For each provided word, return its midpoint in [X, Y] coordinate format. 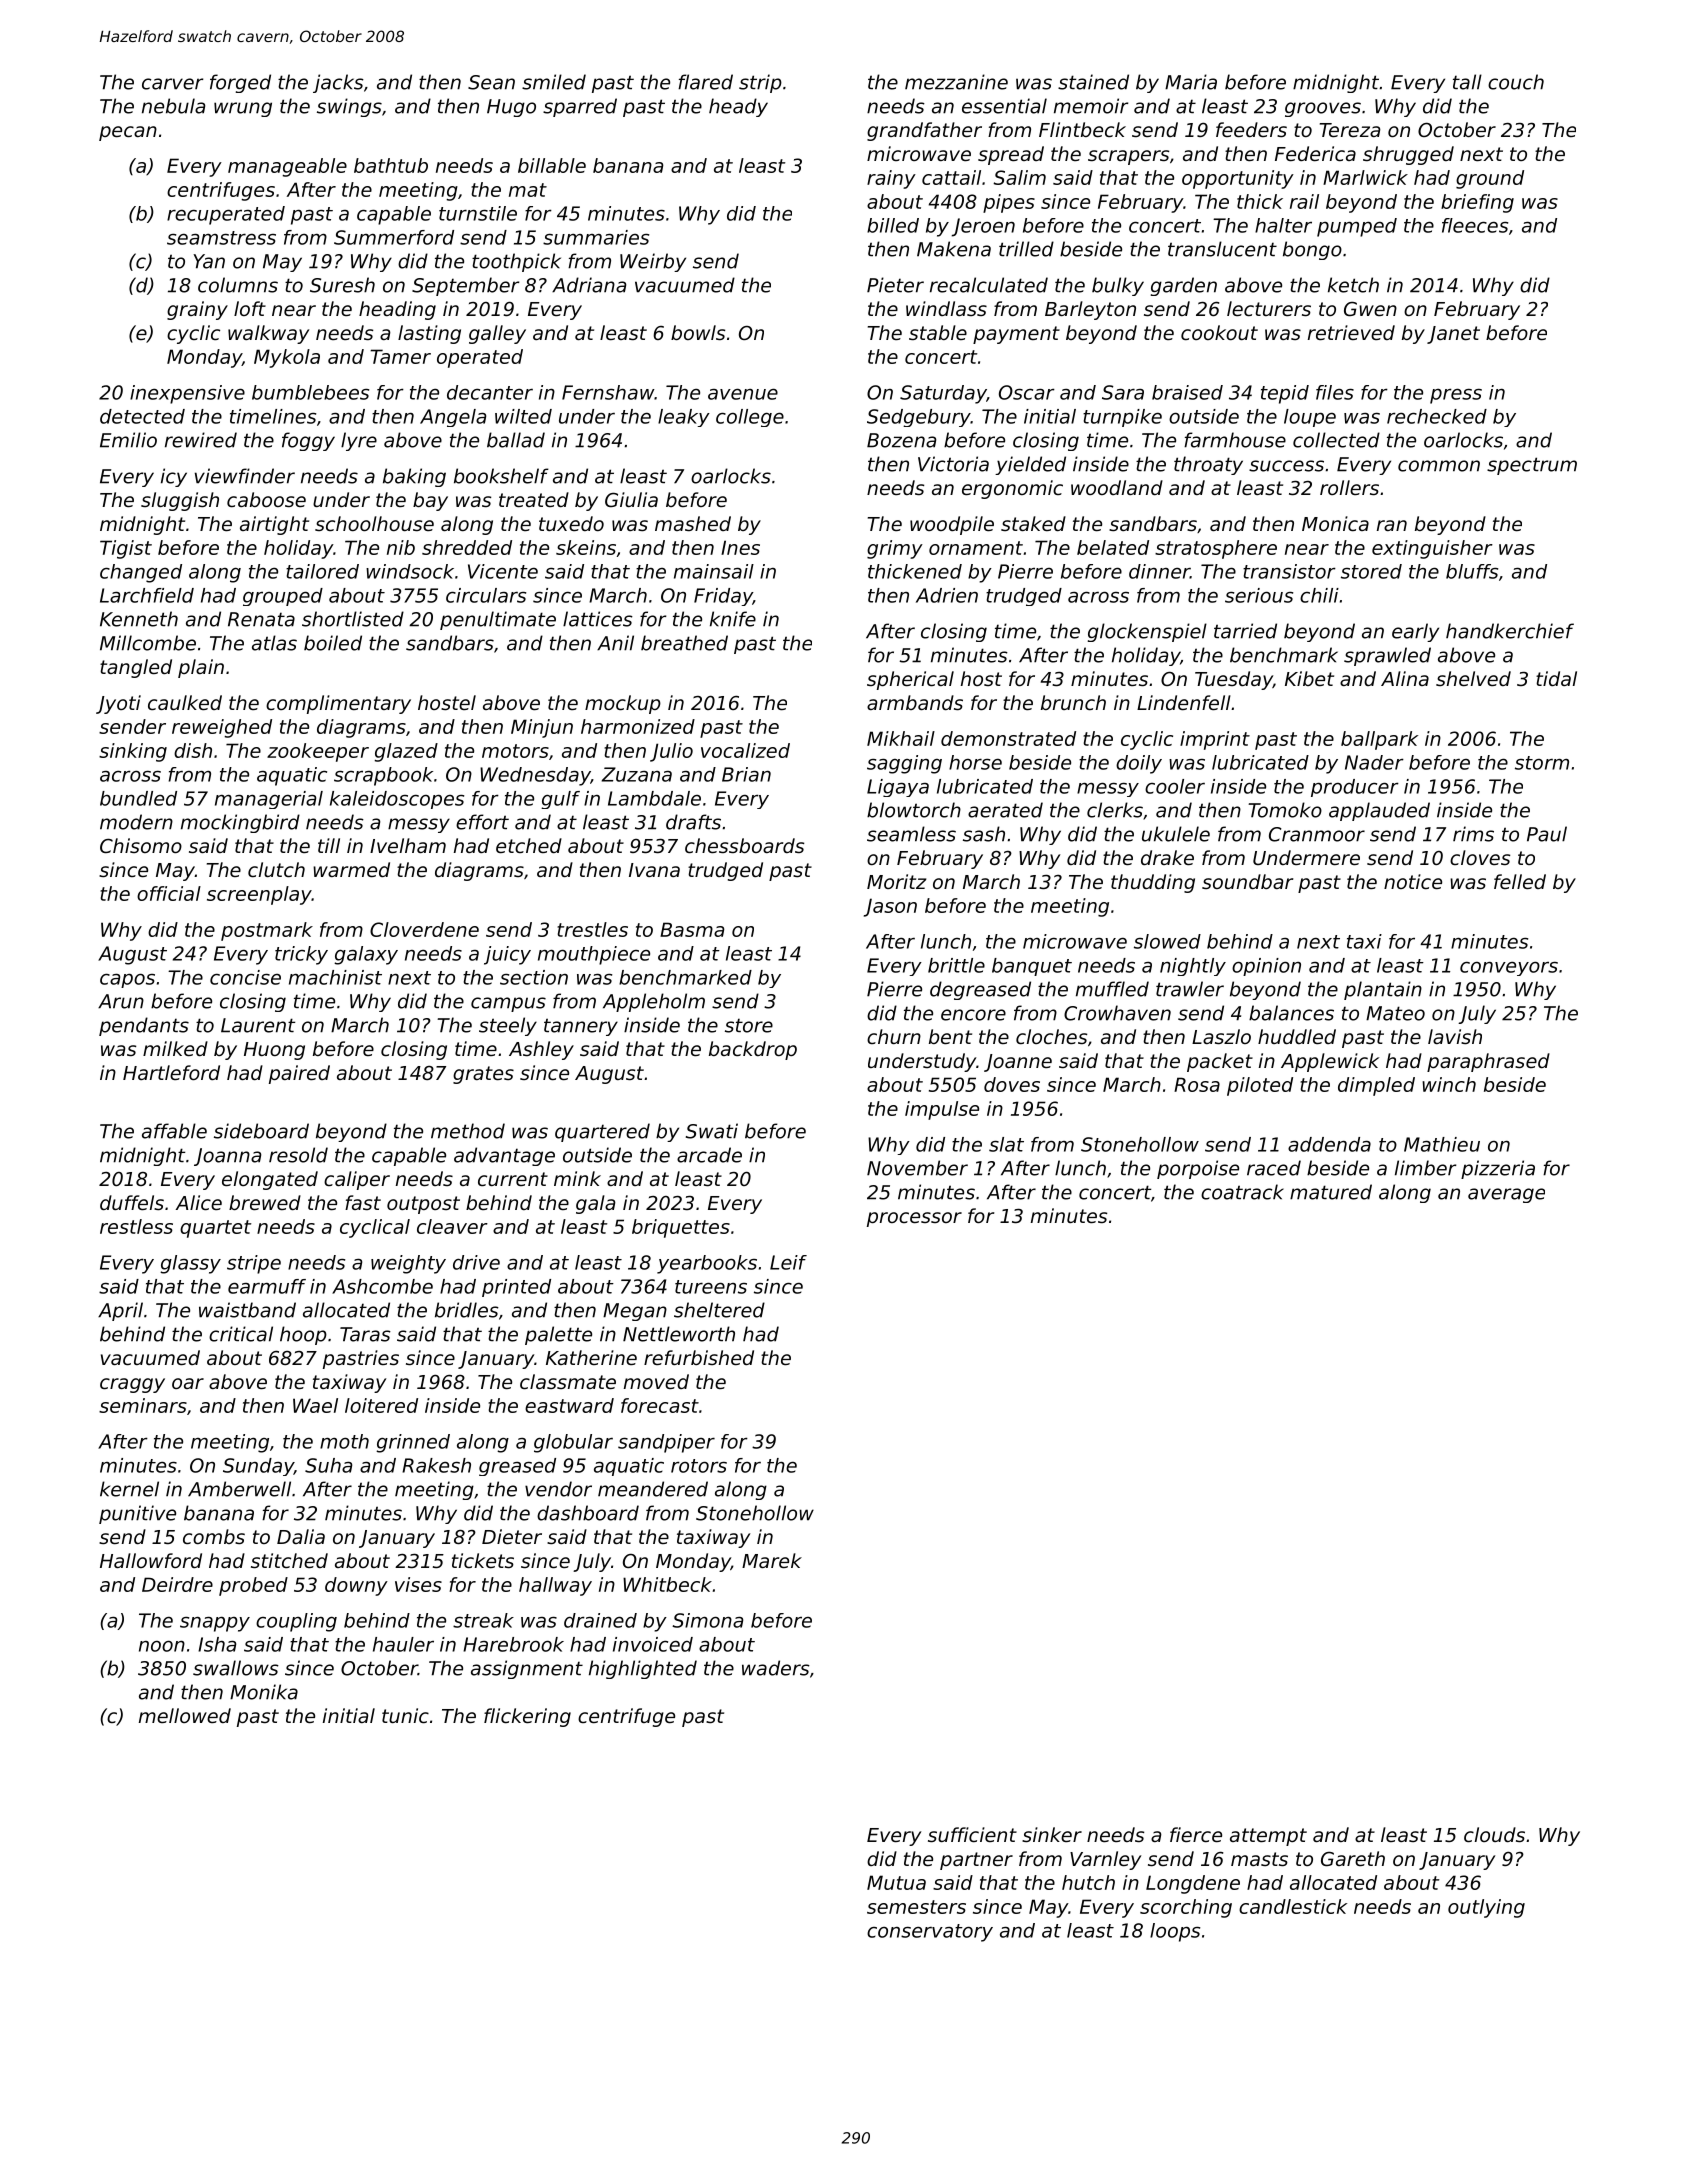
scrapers [1128, 157]
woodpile [952, 525]
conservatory [930, 1933]
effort [482, 822]
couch [1516, 82]
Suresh [342, 285]
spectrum [1532, 466]
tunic [405, 1715]
